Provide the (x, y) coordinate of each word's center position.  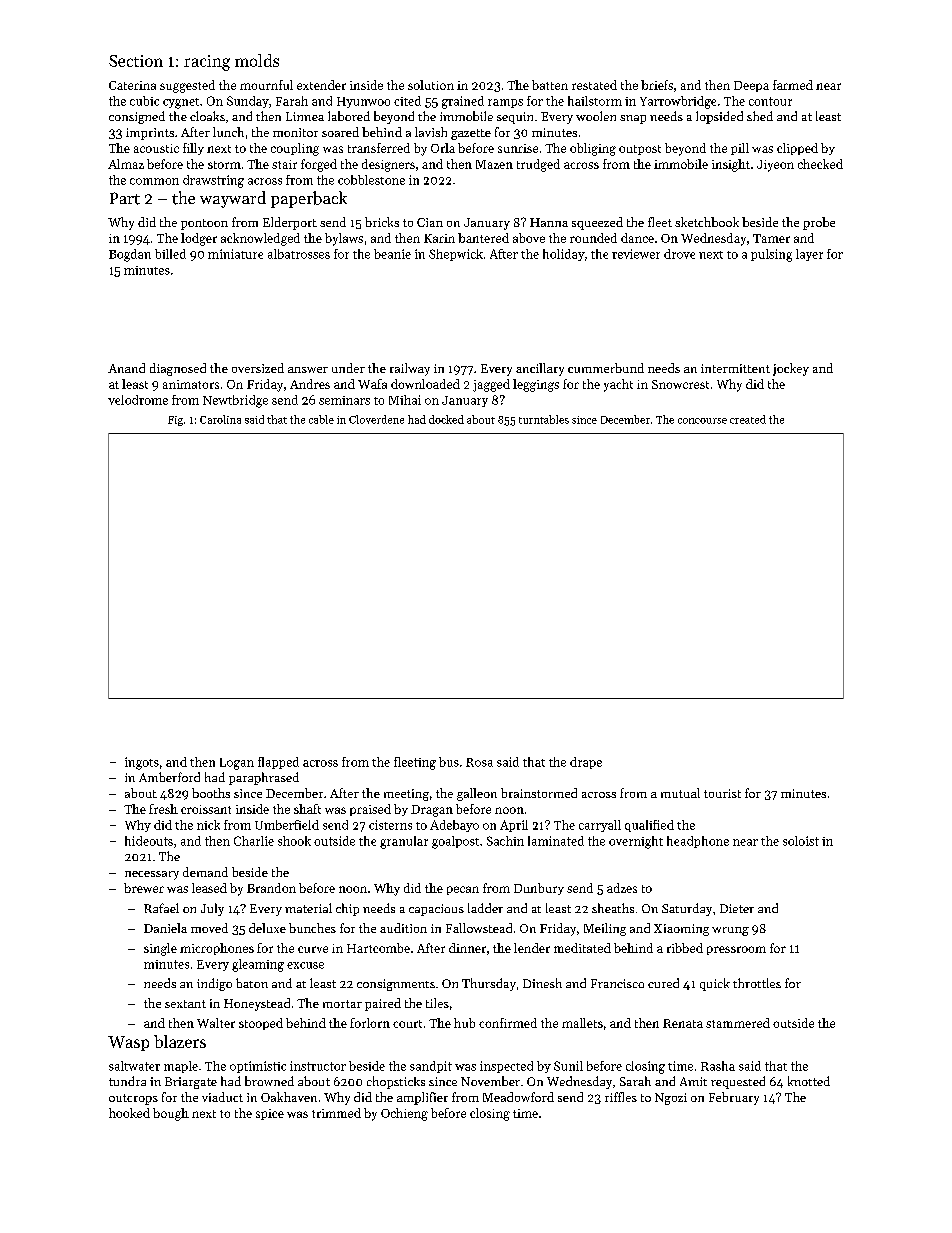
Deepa (751, 86)
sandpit (431, 1067)
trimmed (336, 1113)
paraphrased (264, 778)
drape (586, 763)
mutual (680, 793)
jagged (491, 385)
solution (431, 85)
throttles (757, 983)
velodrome (138, 400)
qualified (649, 826)
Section (136, 61)
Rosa (479, 762)
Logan (237, 764)
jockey (791, 369)
